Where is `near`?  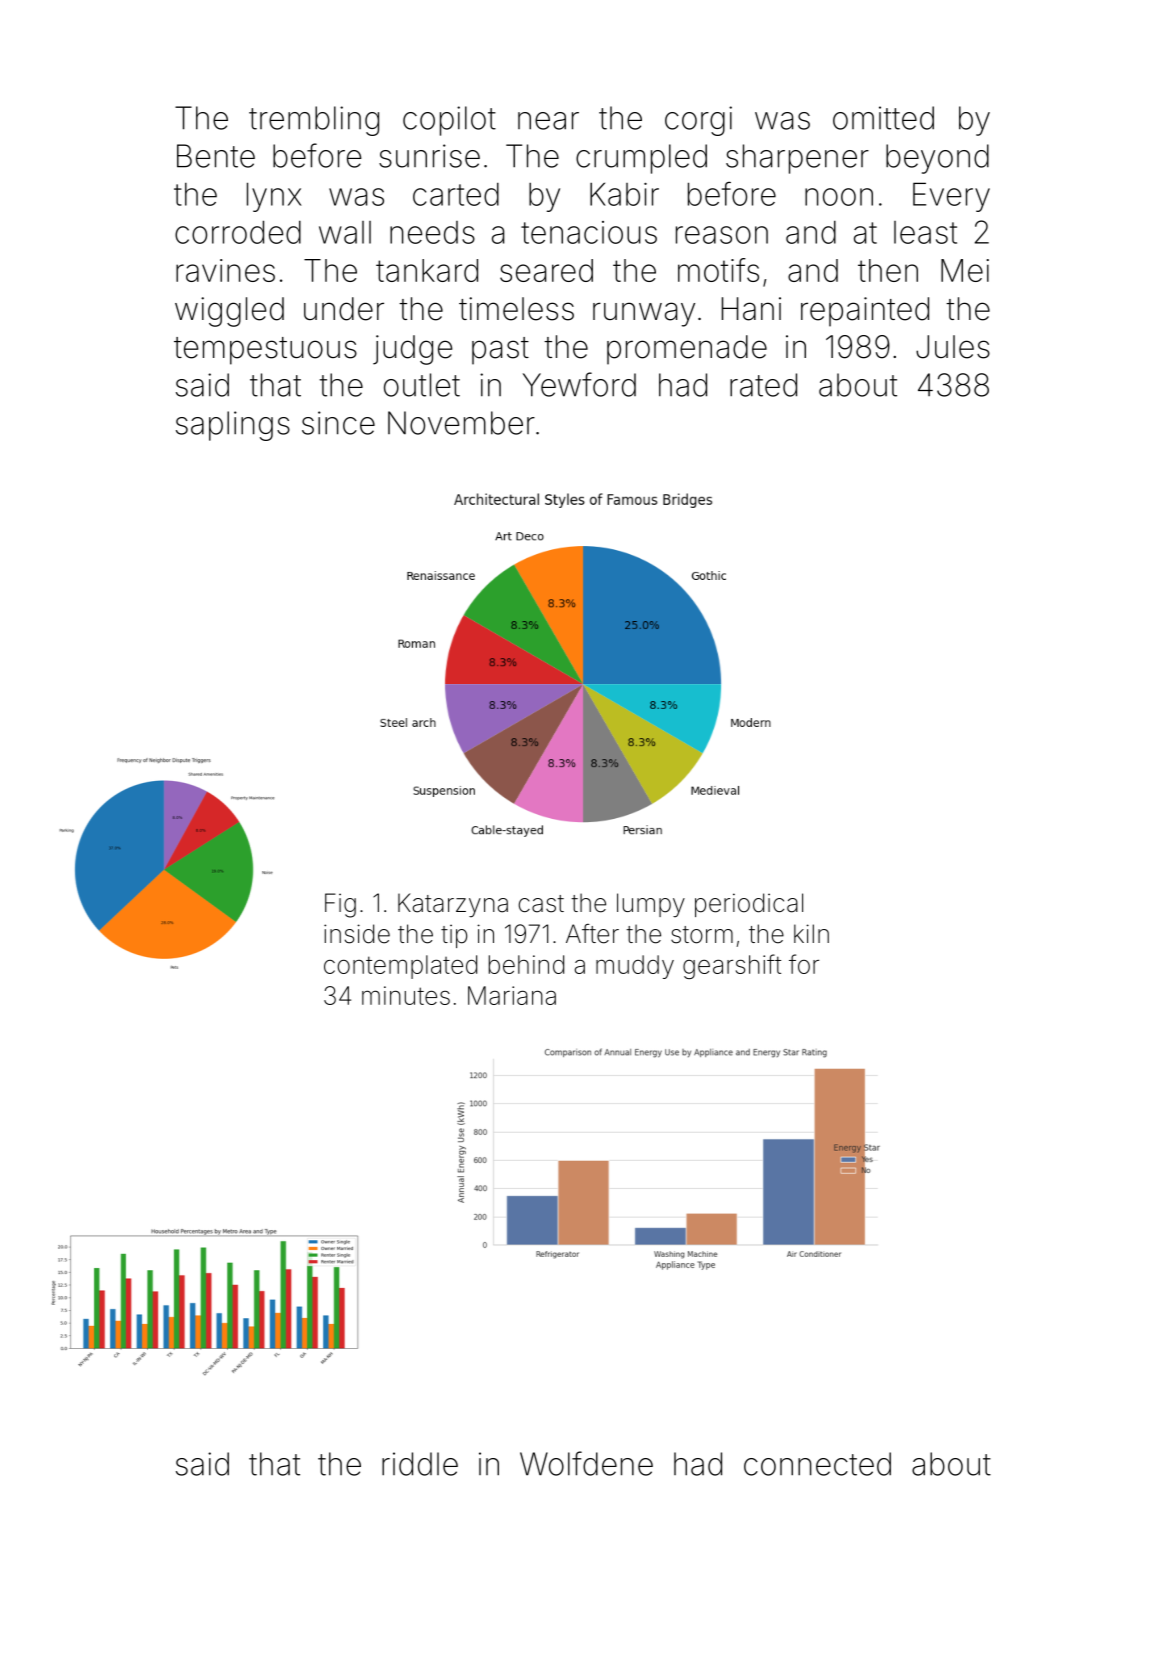
near is located at coordinates (548, 121).
